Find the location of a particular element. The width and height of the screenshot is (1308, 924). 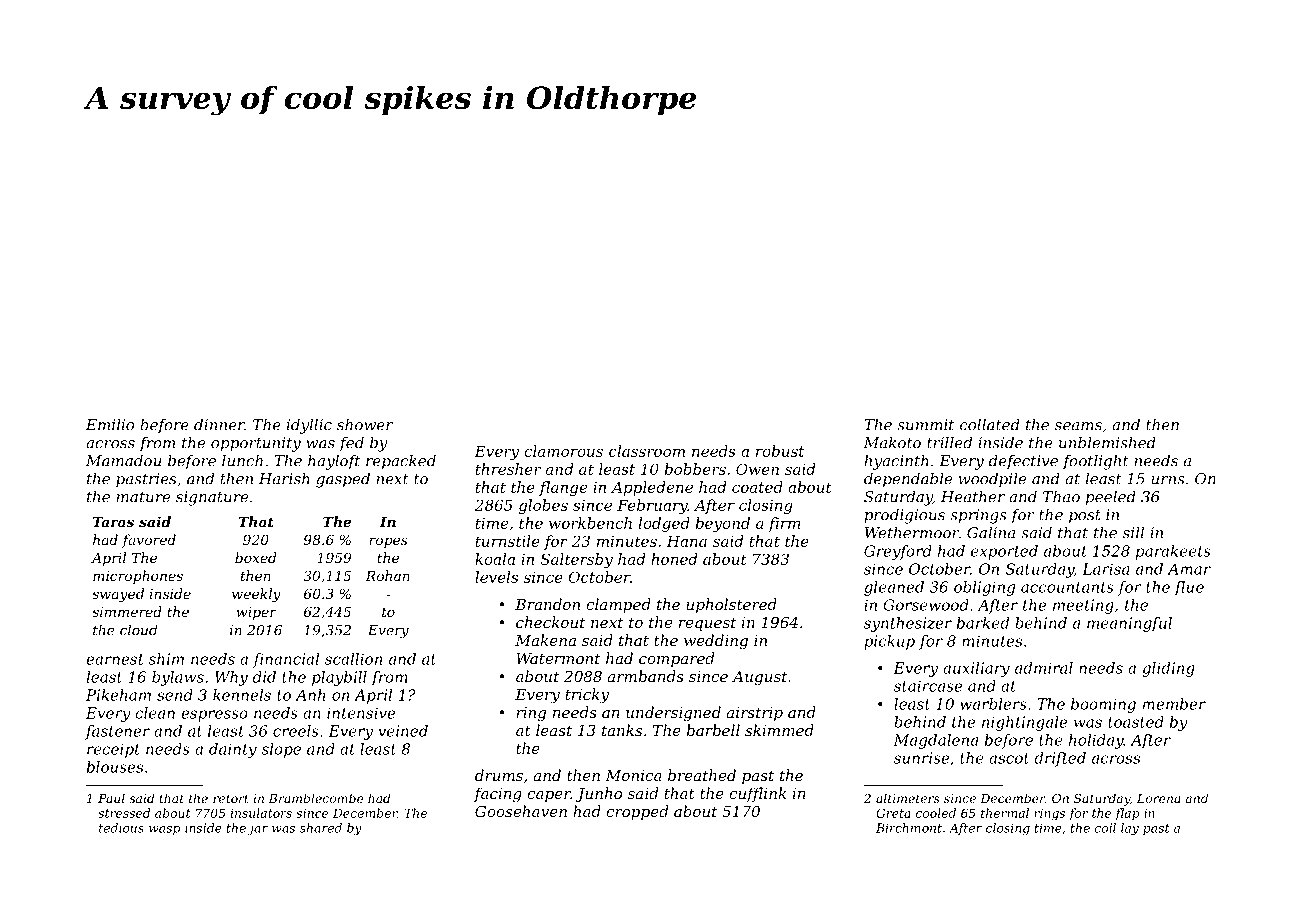

Bramblecombe is located at coordinates (316, 798).
